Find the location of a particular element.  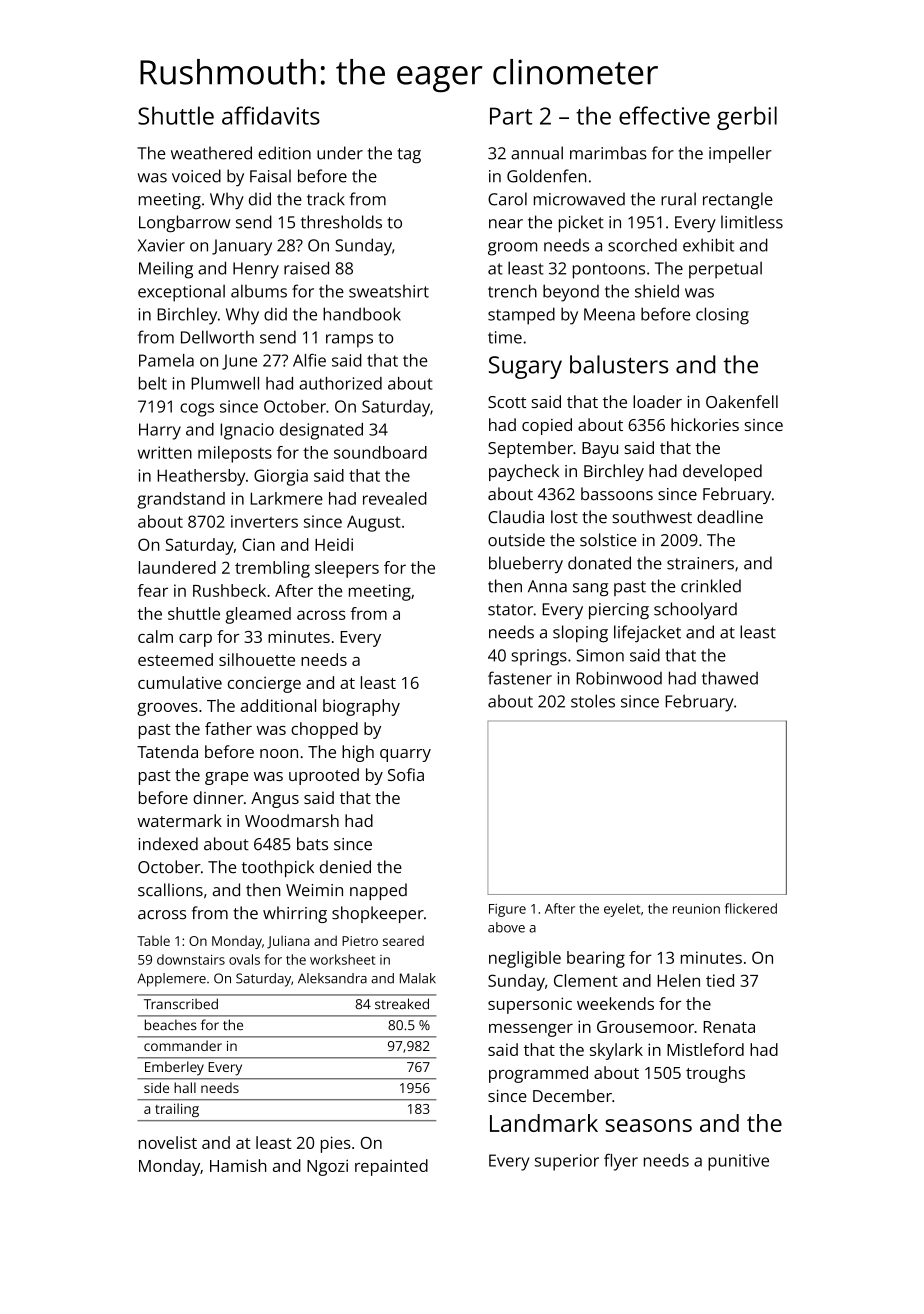

esteemed is located at coordinates (175, 659).
